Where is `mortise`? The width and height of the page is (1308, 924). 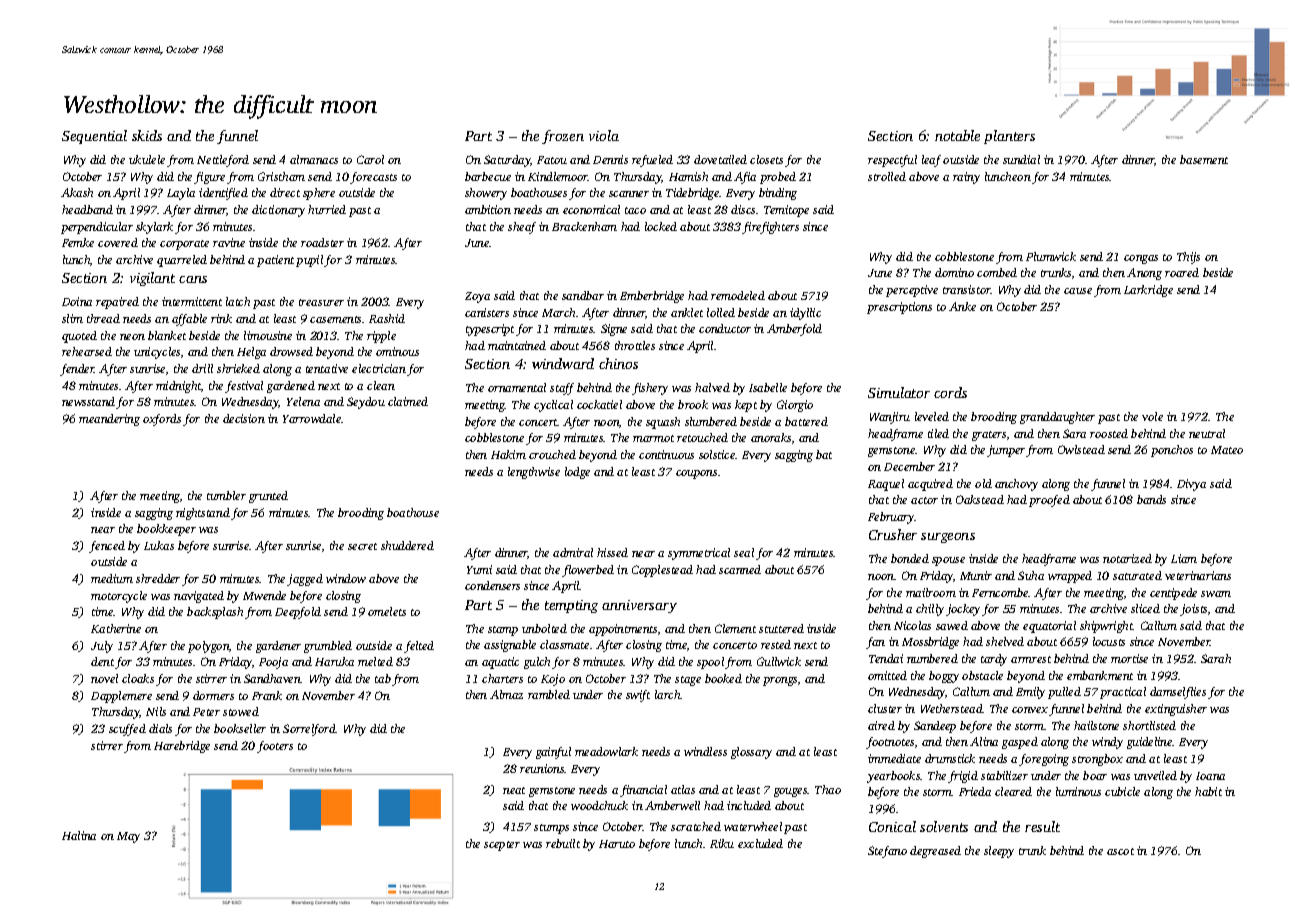
mortise is located at coordinates (1129, 658).
